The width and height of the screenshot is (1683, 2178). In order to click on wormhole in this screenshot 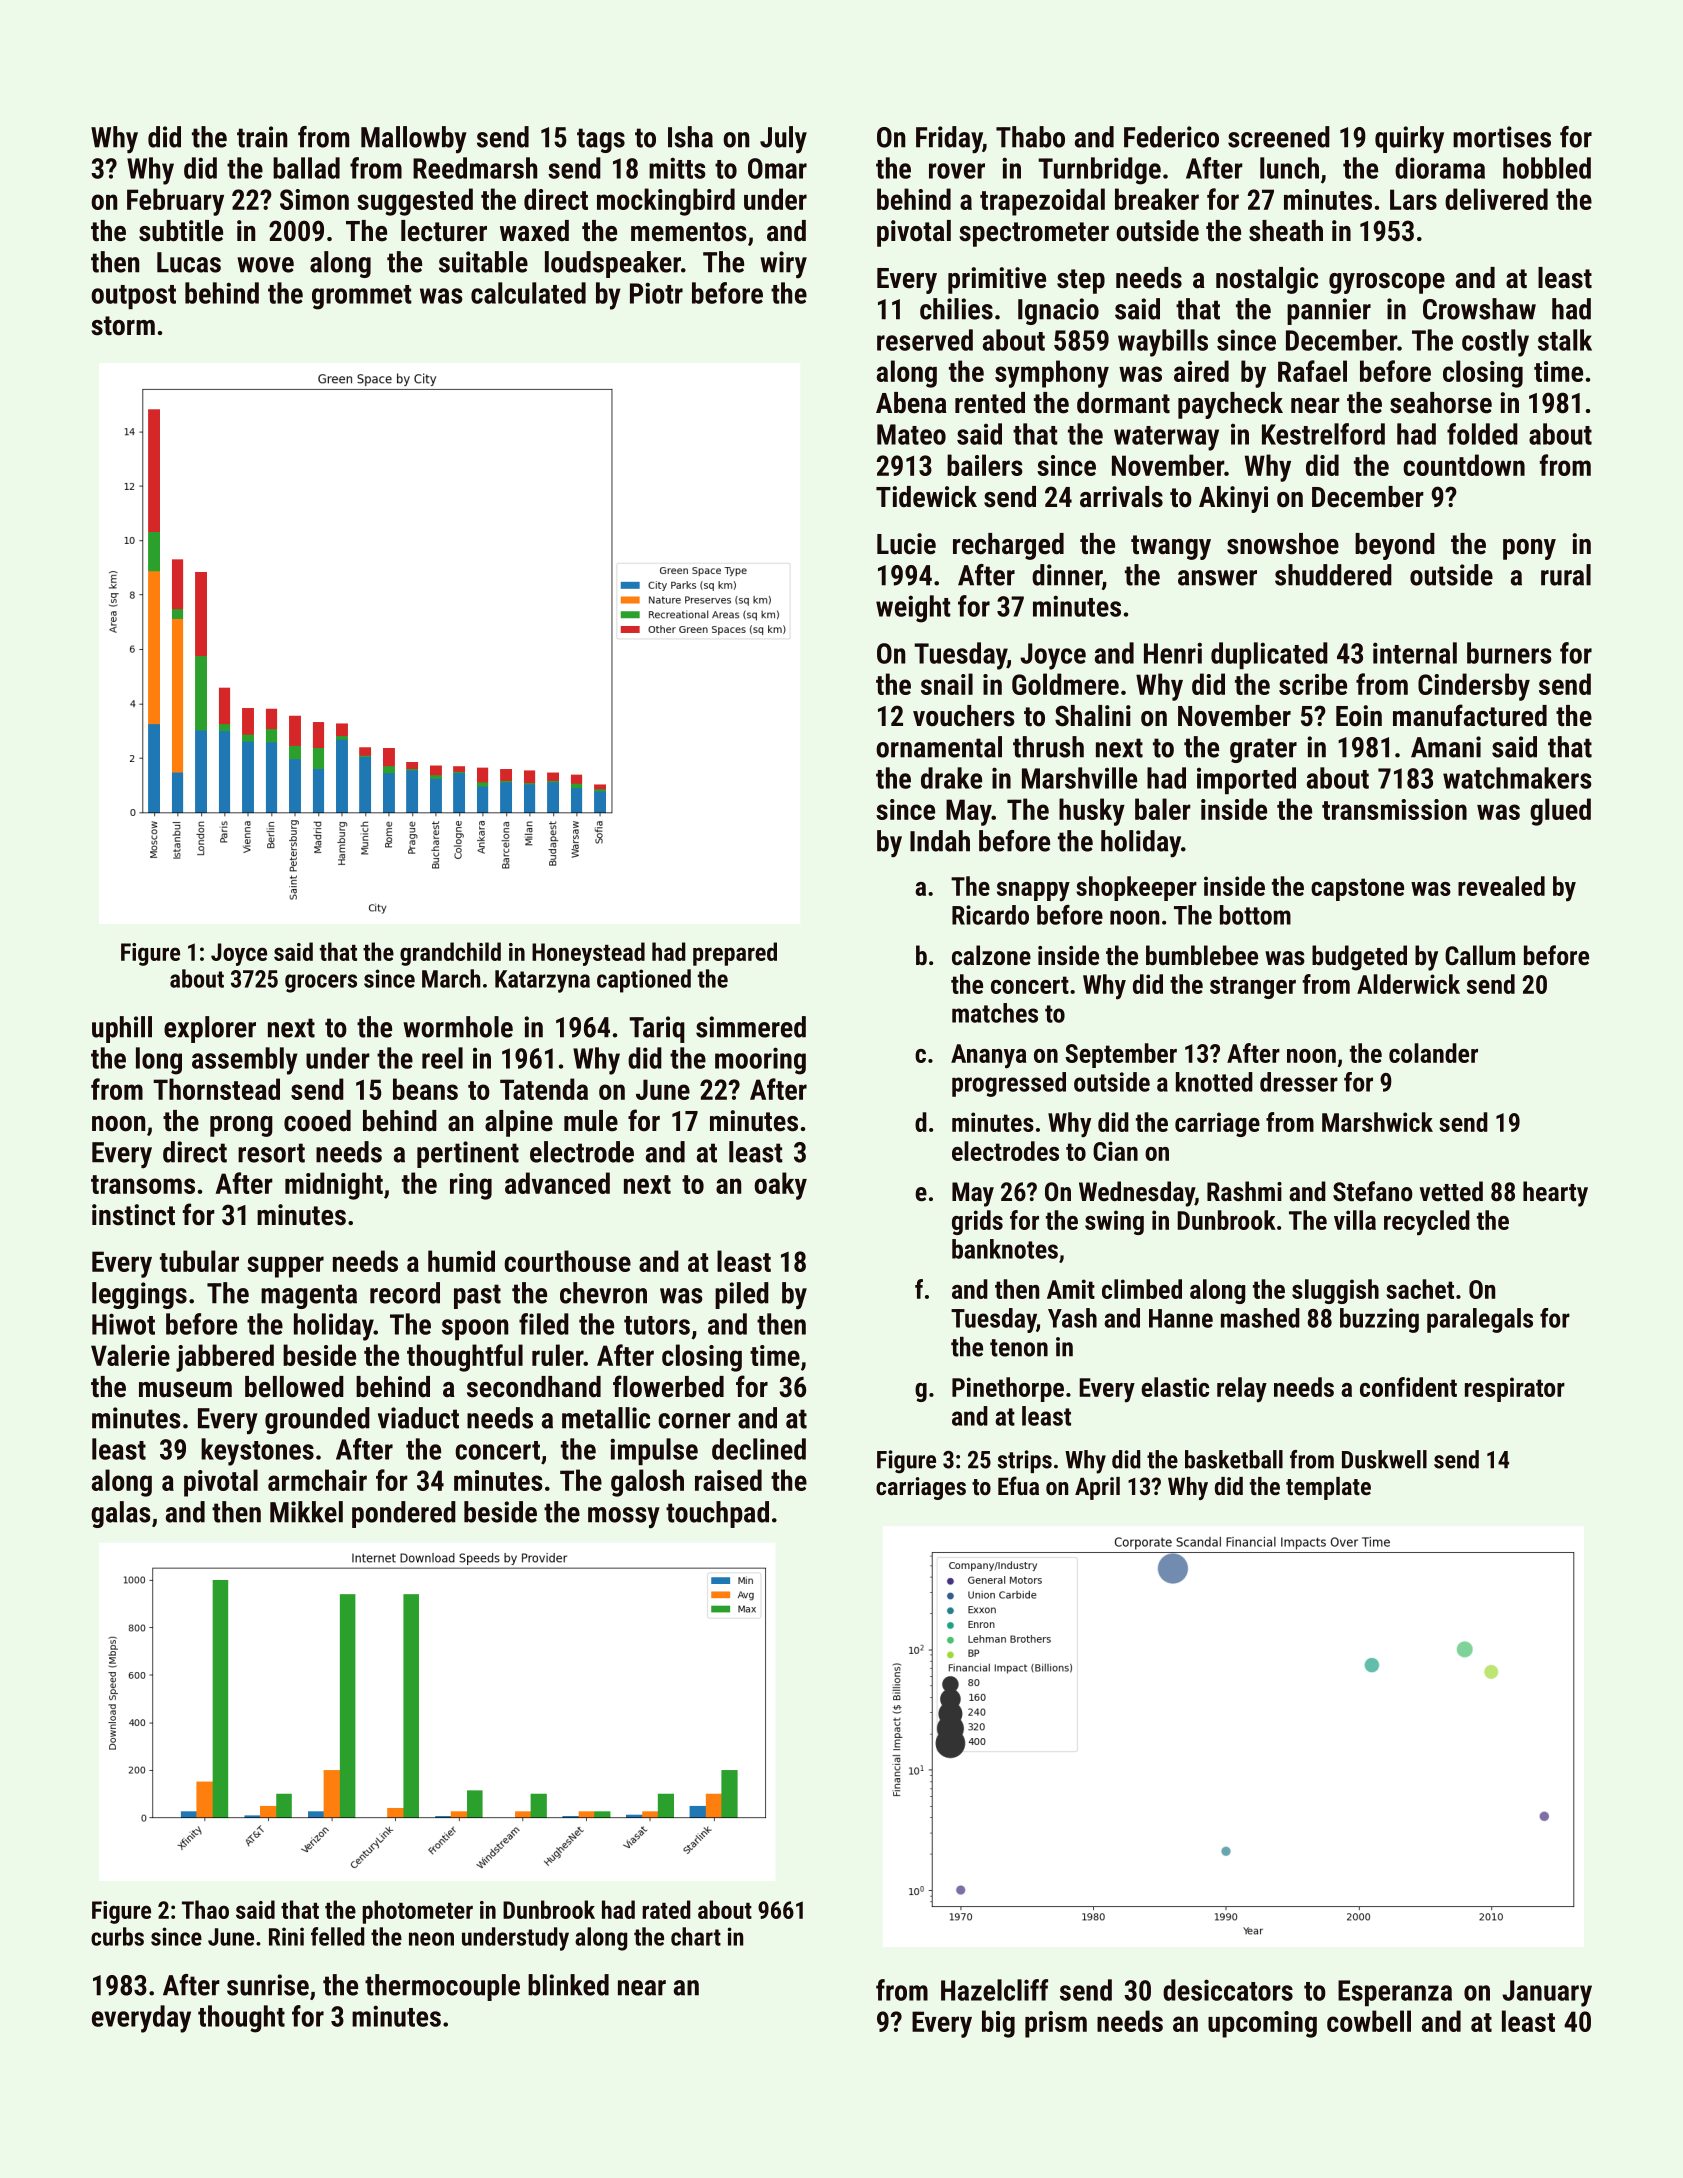, I will do `click(458, 1027)`.
